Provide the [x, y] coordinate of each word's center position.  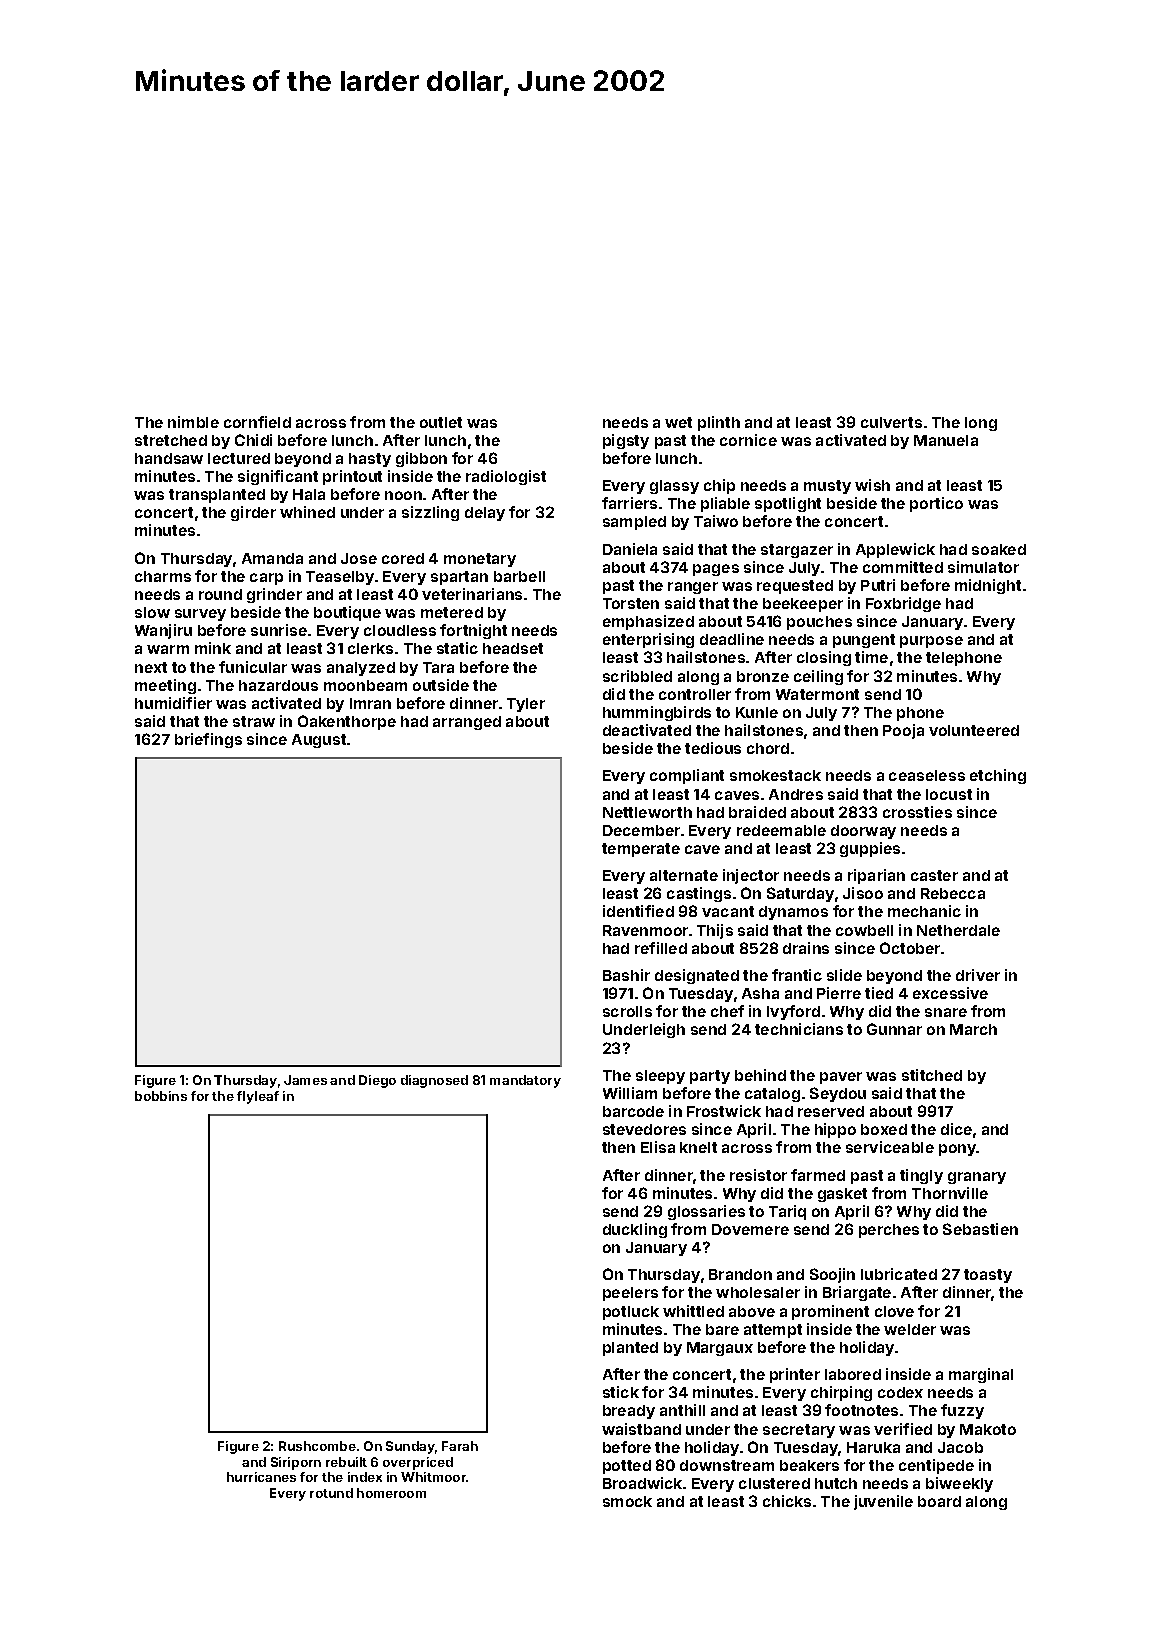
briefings [208, 740]
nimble [193, 422]
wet [678, 422]
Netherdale [958, 930]
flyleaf [258, 1097]
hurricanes [261, 1477]
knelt [698, 1147]
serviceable [890, 1147]
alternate [684, 875]
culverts [891, 422]
